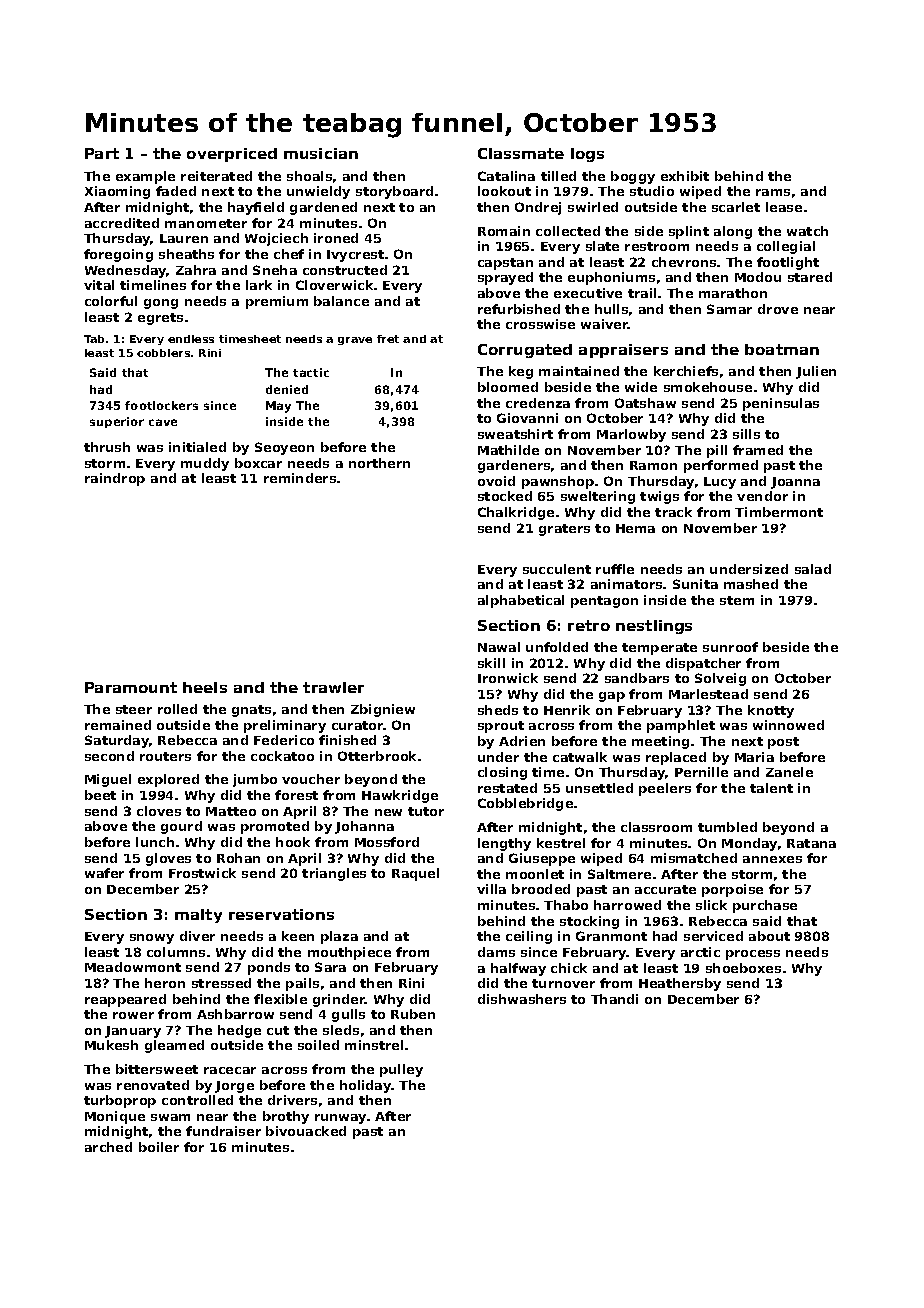 This screenshot has width=924, height=1308. I want to click on peelers, so click(665, 789).
